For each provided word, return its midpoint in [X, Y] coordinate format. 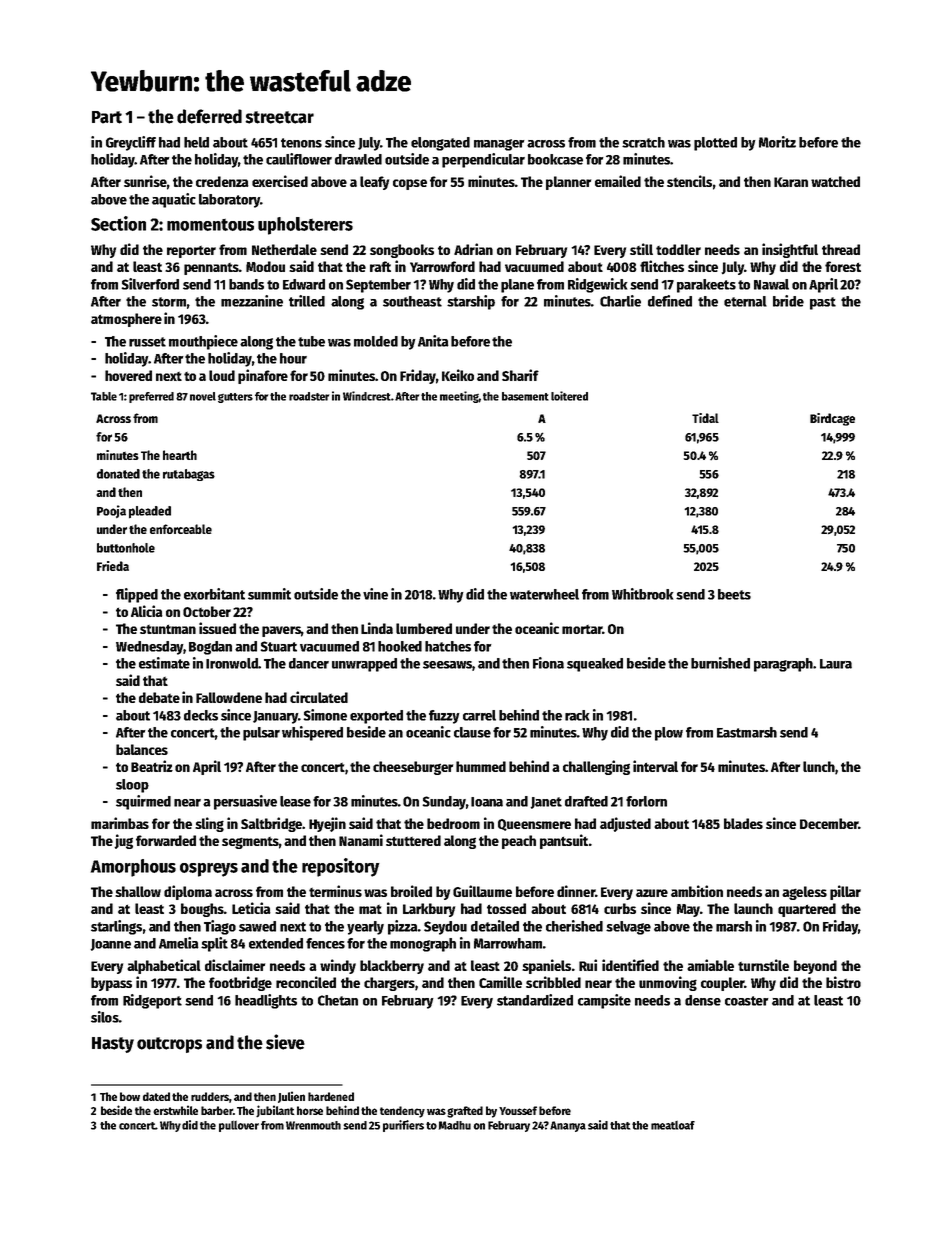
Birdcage [832, 419]
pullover [239, 1126]
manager [499, 145]
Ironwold [232, 663]
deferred [209, 116]
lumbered [424, 628]
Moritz [777, 142]
